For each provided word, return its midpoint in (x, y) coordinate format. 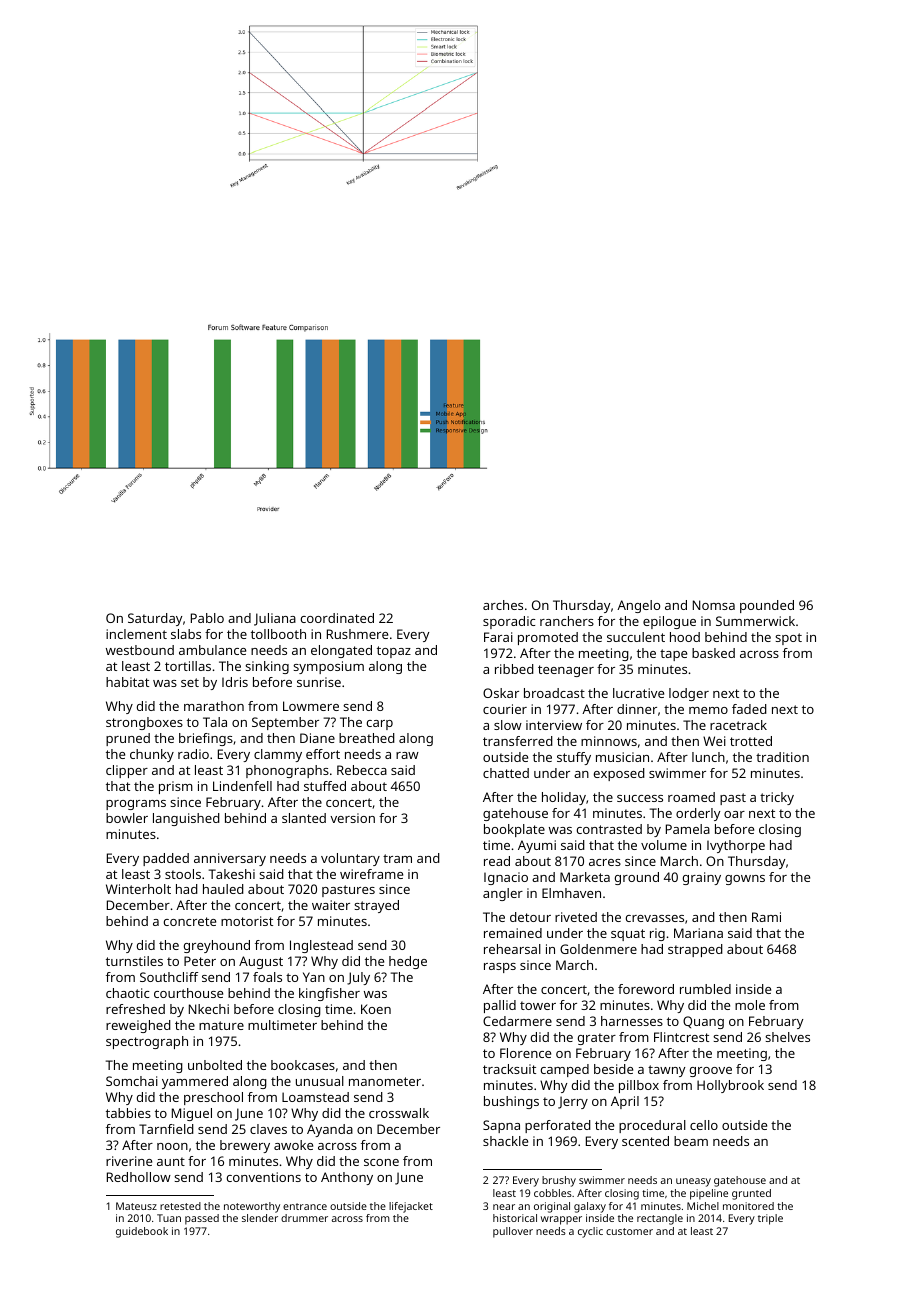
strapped (695, 950)
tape (673, 655)
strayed (376, 906)
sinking (267, 667)
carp (380, 725)
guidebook (142, 1232)
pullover (513, 1232)
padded (166, 859)
